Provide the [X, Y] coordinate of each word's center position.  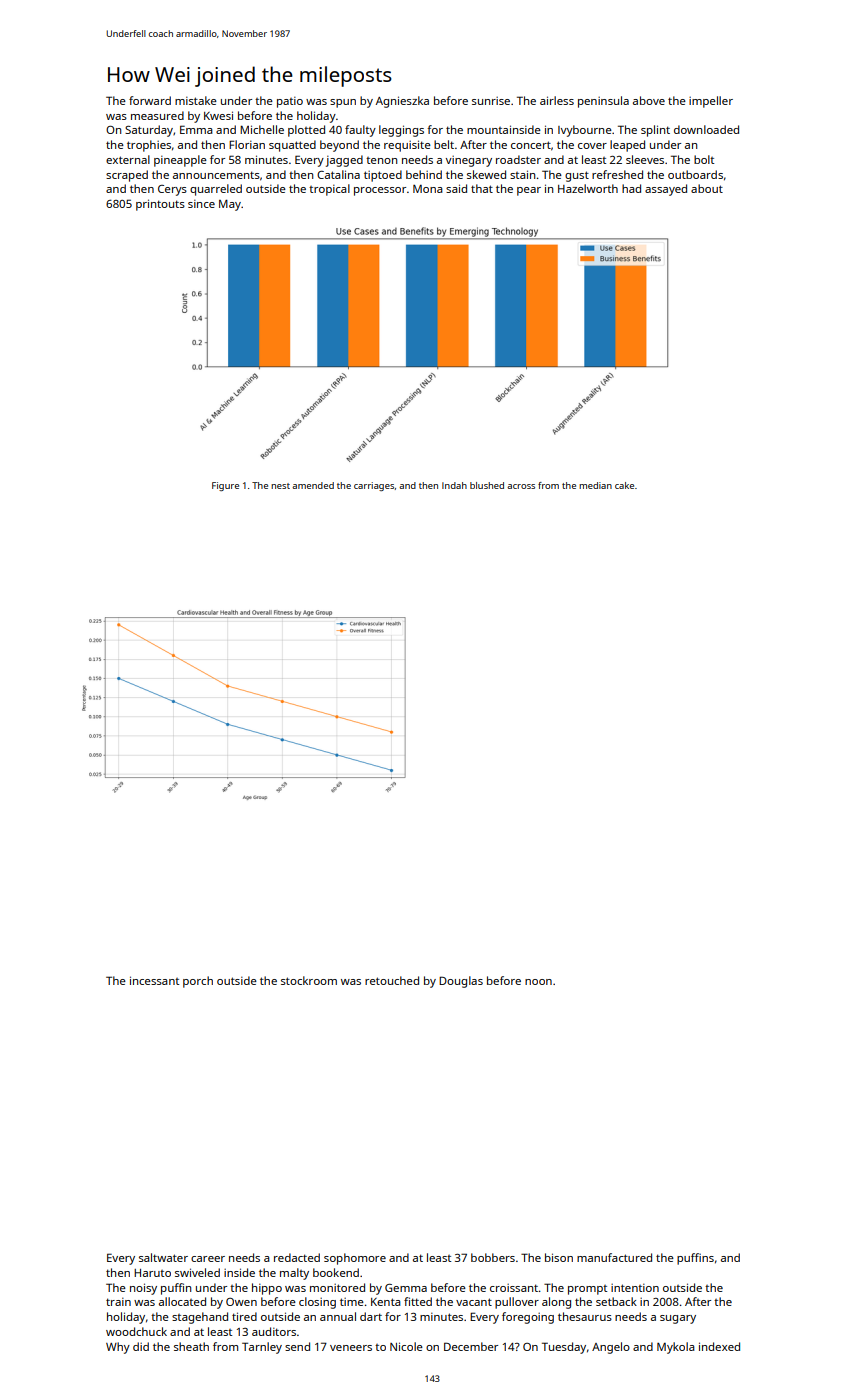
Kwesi [218, 115]
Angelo [611, 1348]
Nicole [406, 1346]
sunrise [491, 101]
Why [118, 1348]
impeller [711, 102]
